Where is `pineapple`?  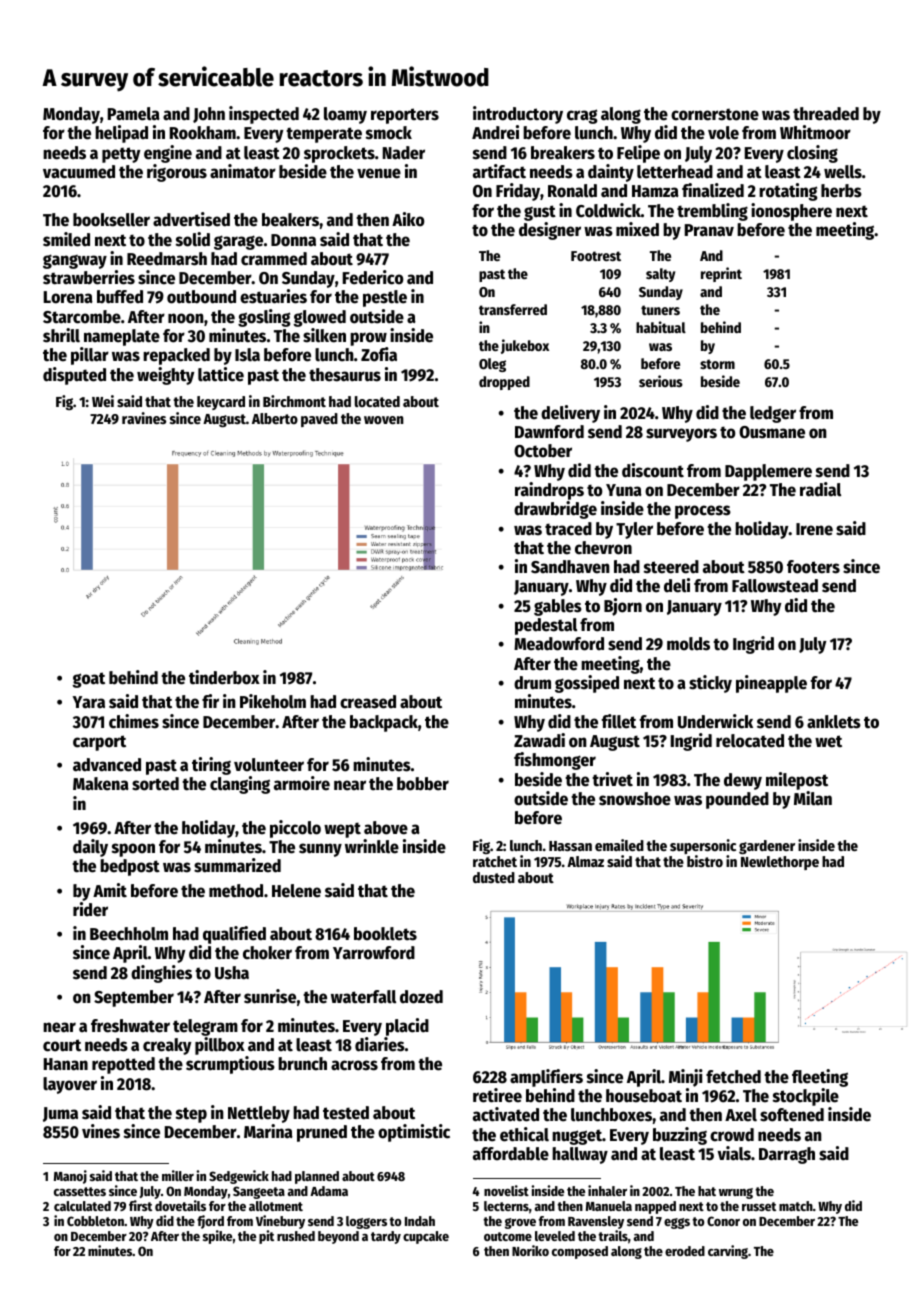 pineapple is located at coordinates (771, 684).
